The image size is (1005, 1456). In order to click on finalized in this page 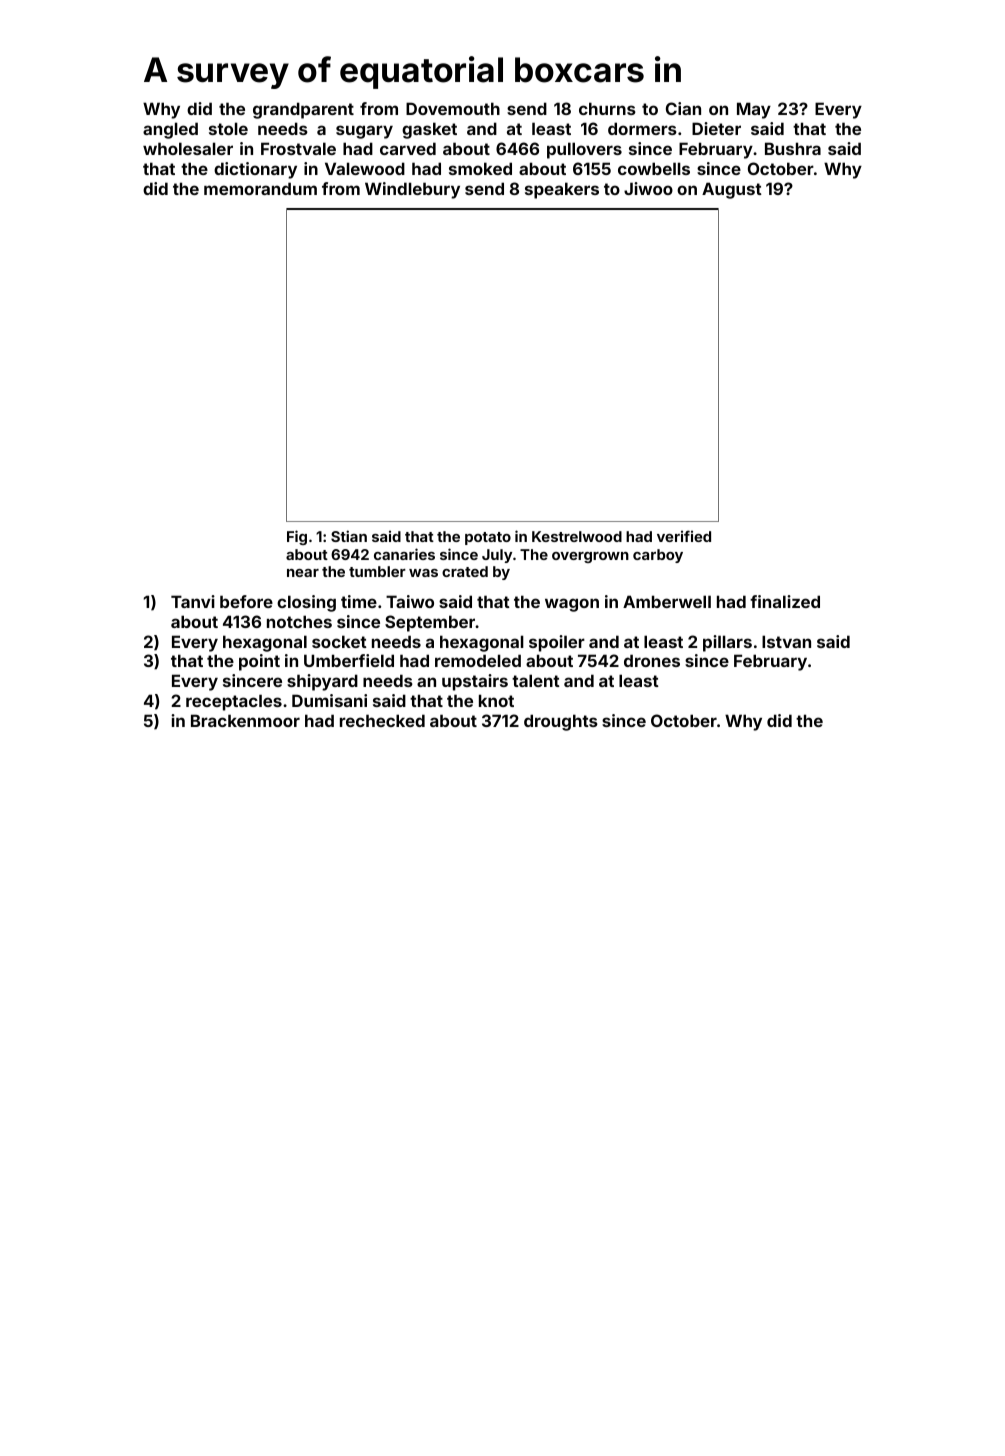, I will do `click(785, 601)`.
